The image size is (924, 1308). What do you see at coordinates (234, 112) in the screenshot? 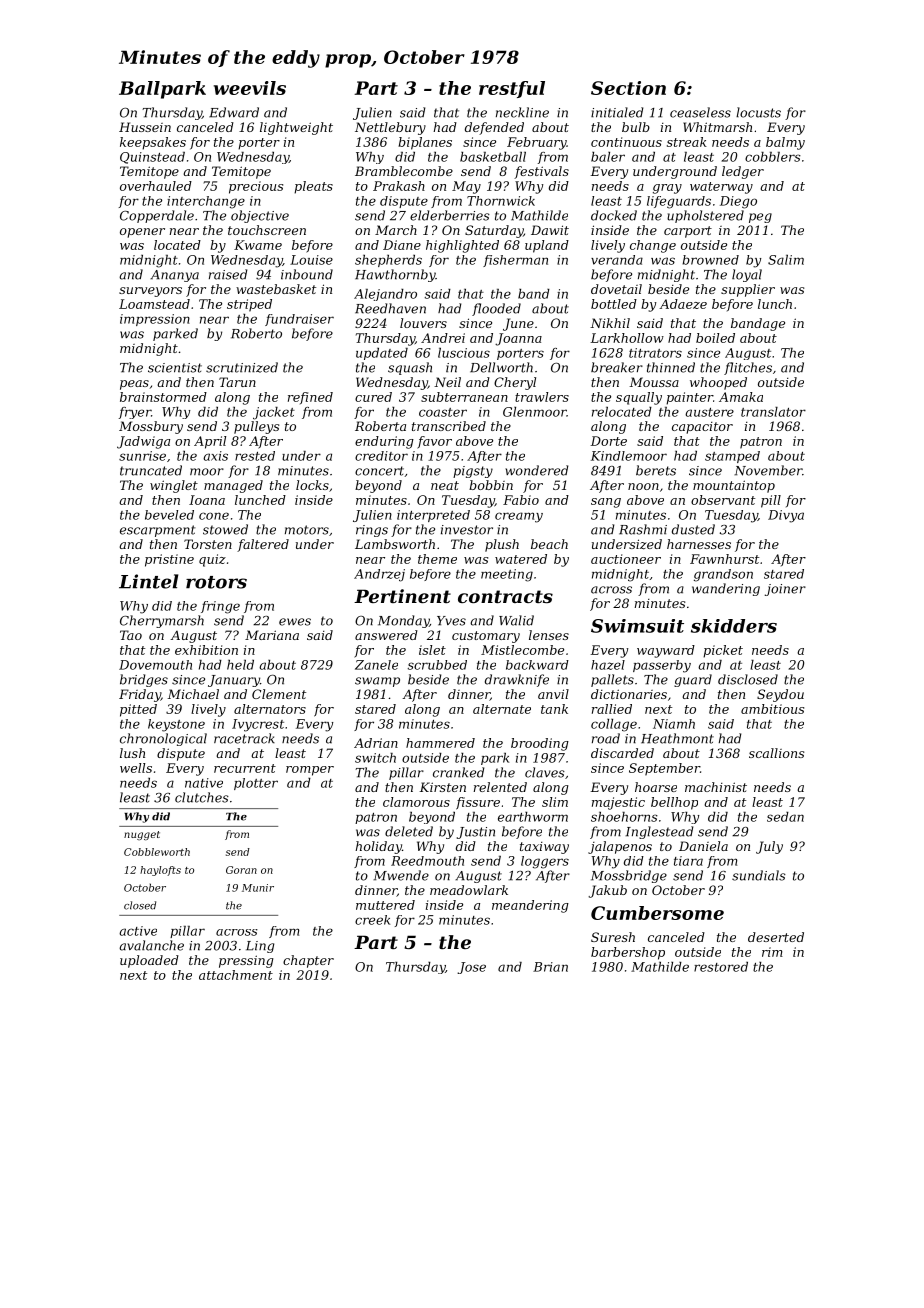
I see `Edward` at bounding box center [234, 112].
